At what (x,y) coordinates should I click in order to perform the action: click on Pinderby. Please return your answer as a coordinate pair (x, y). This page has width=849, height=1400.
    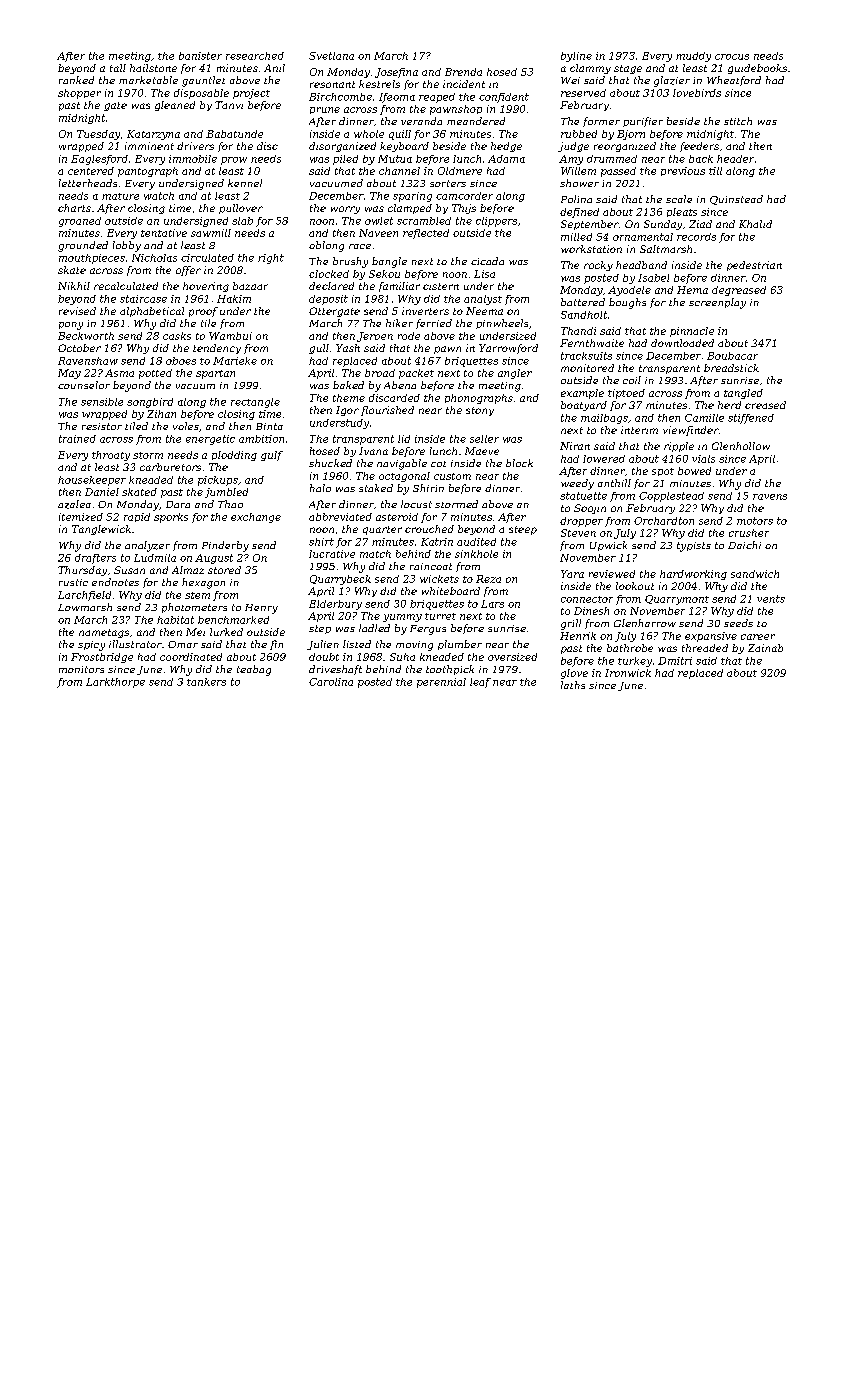
    Looking at the image, I should click on (225, 546).
